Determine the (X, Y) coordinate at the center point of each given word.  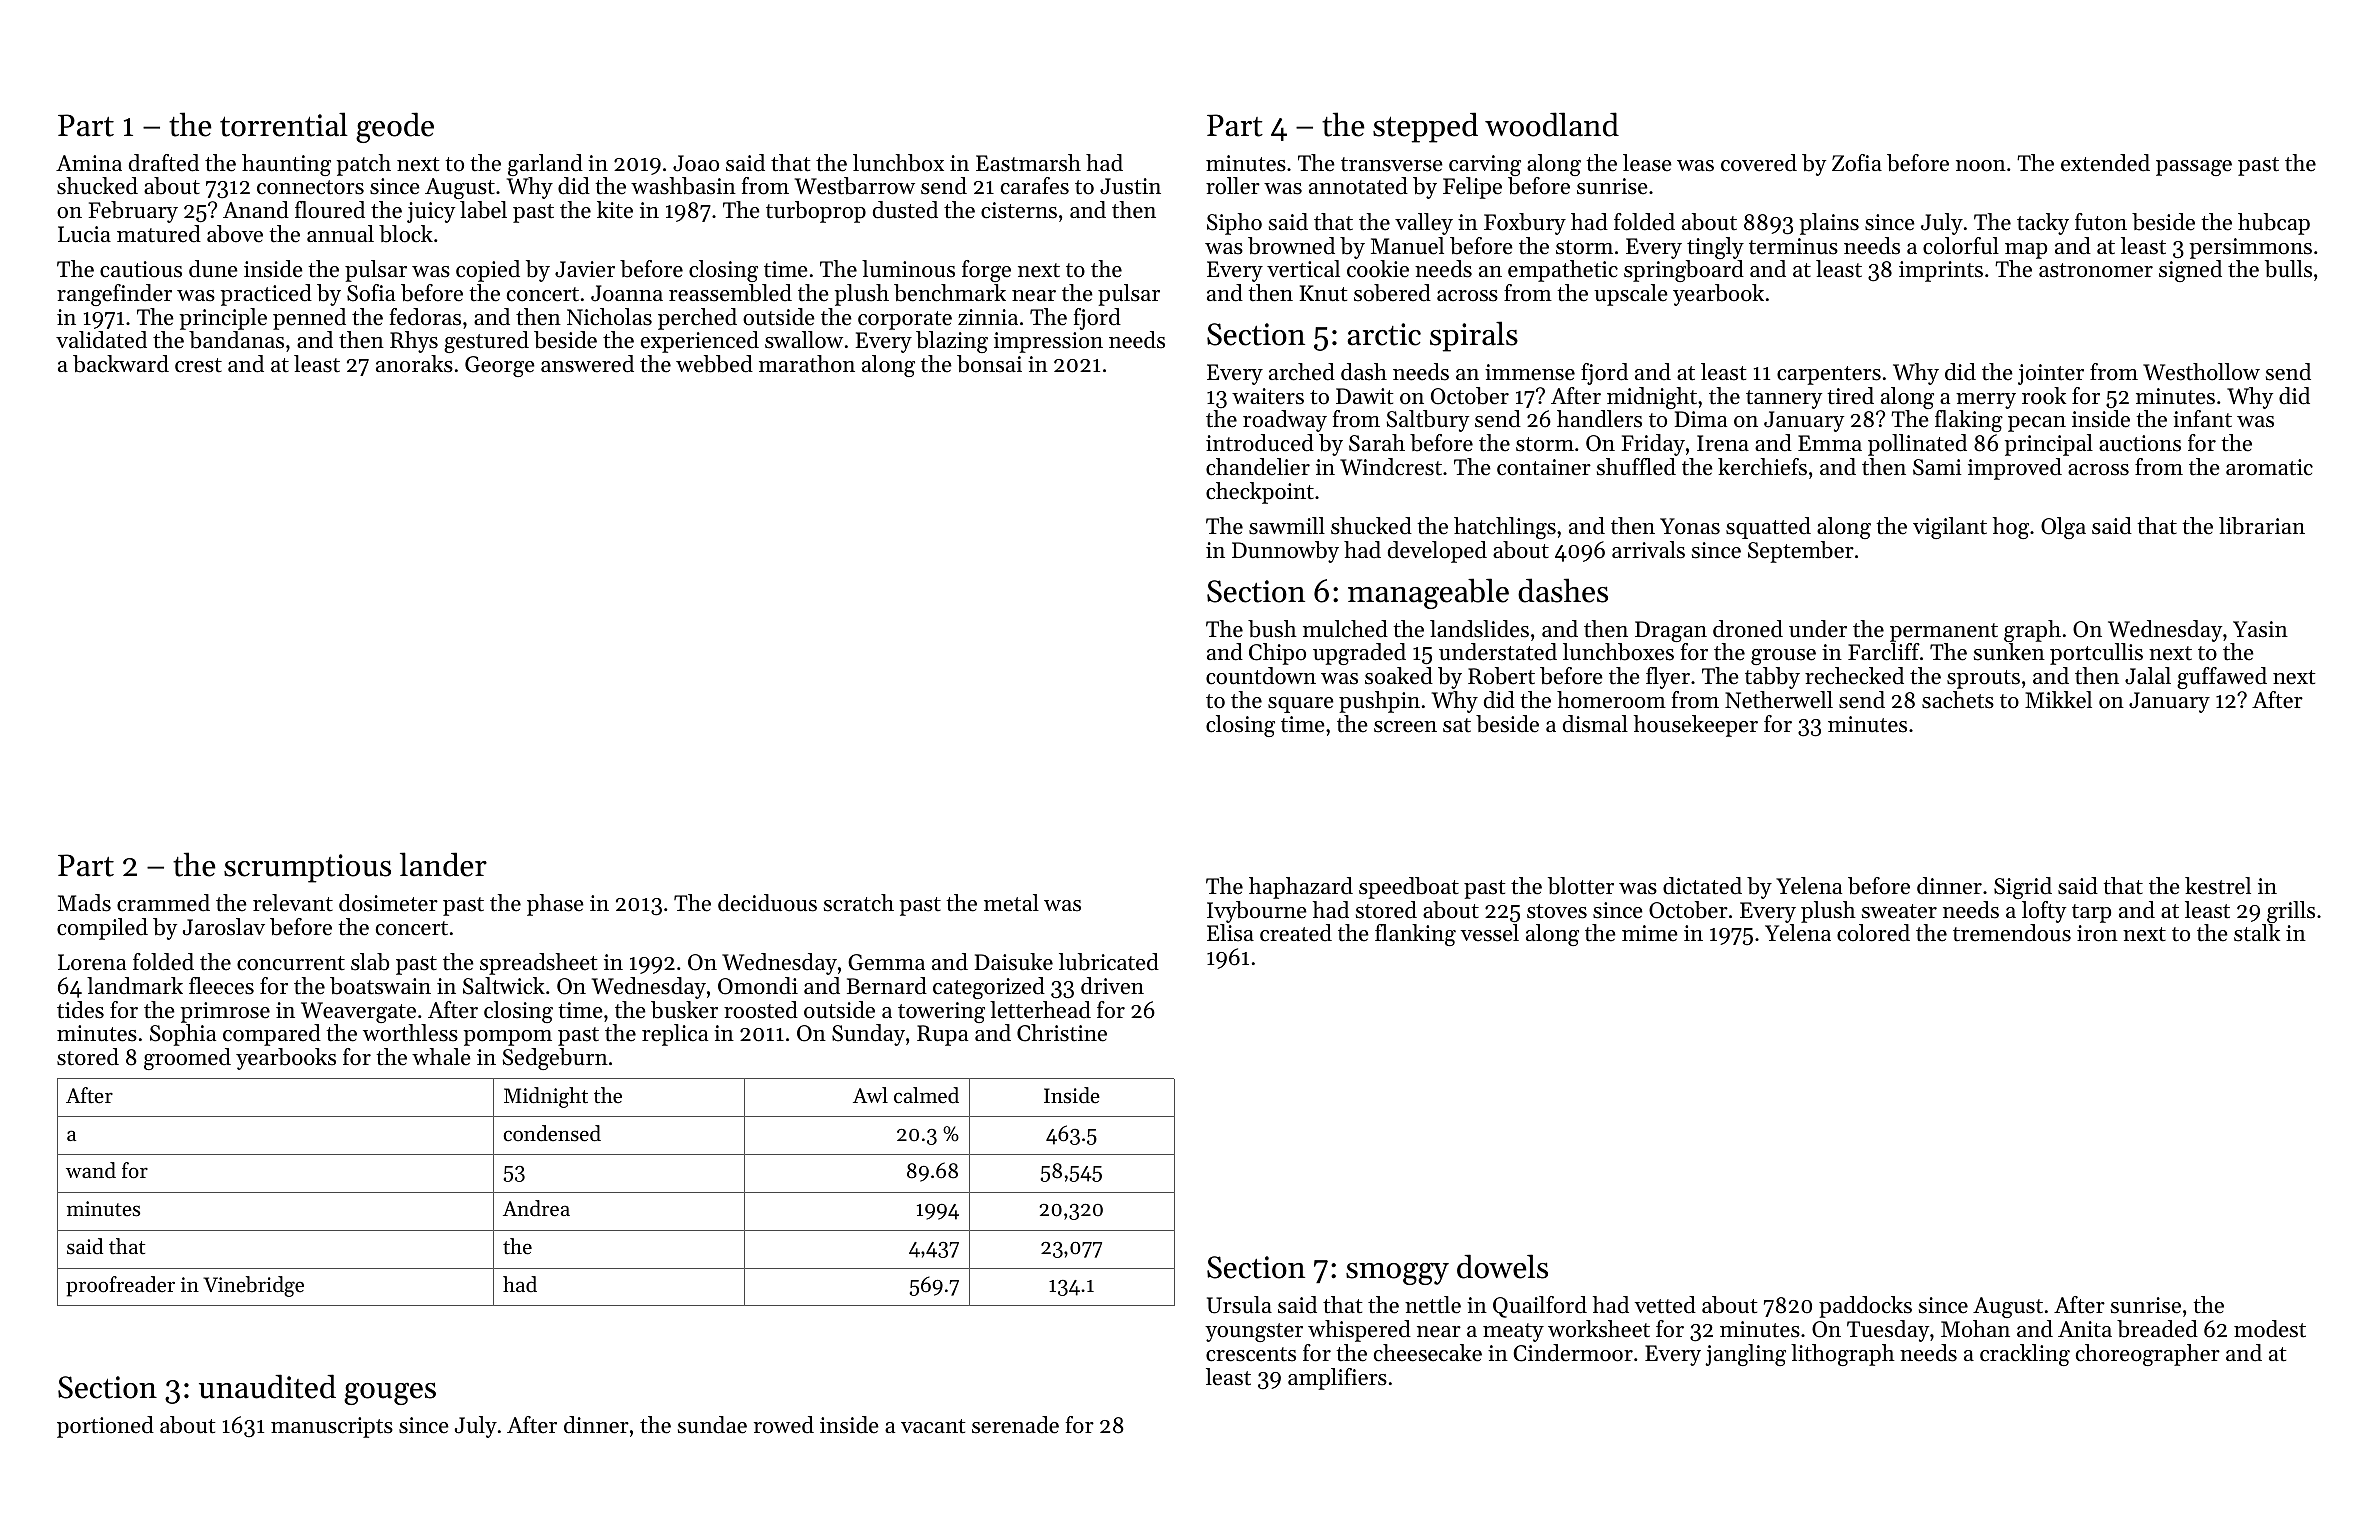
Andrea (536, 1208)
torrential (284, 124)
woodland (1552, 124)
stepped (1425, 127)
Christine (1062, 1033)
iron (2097, 933)
